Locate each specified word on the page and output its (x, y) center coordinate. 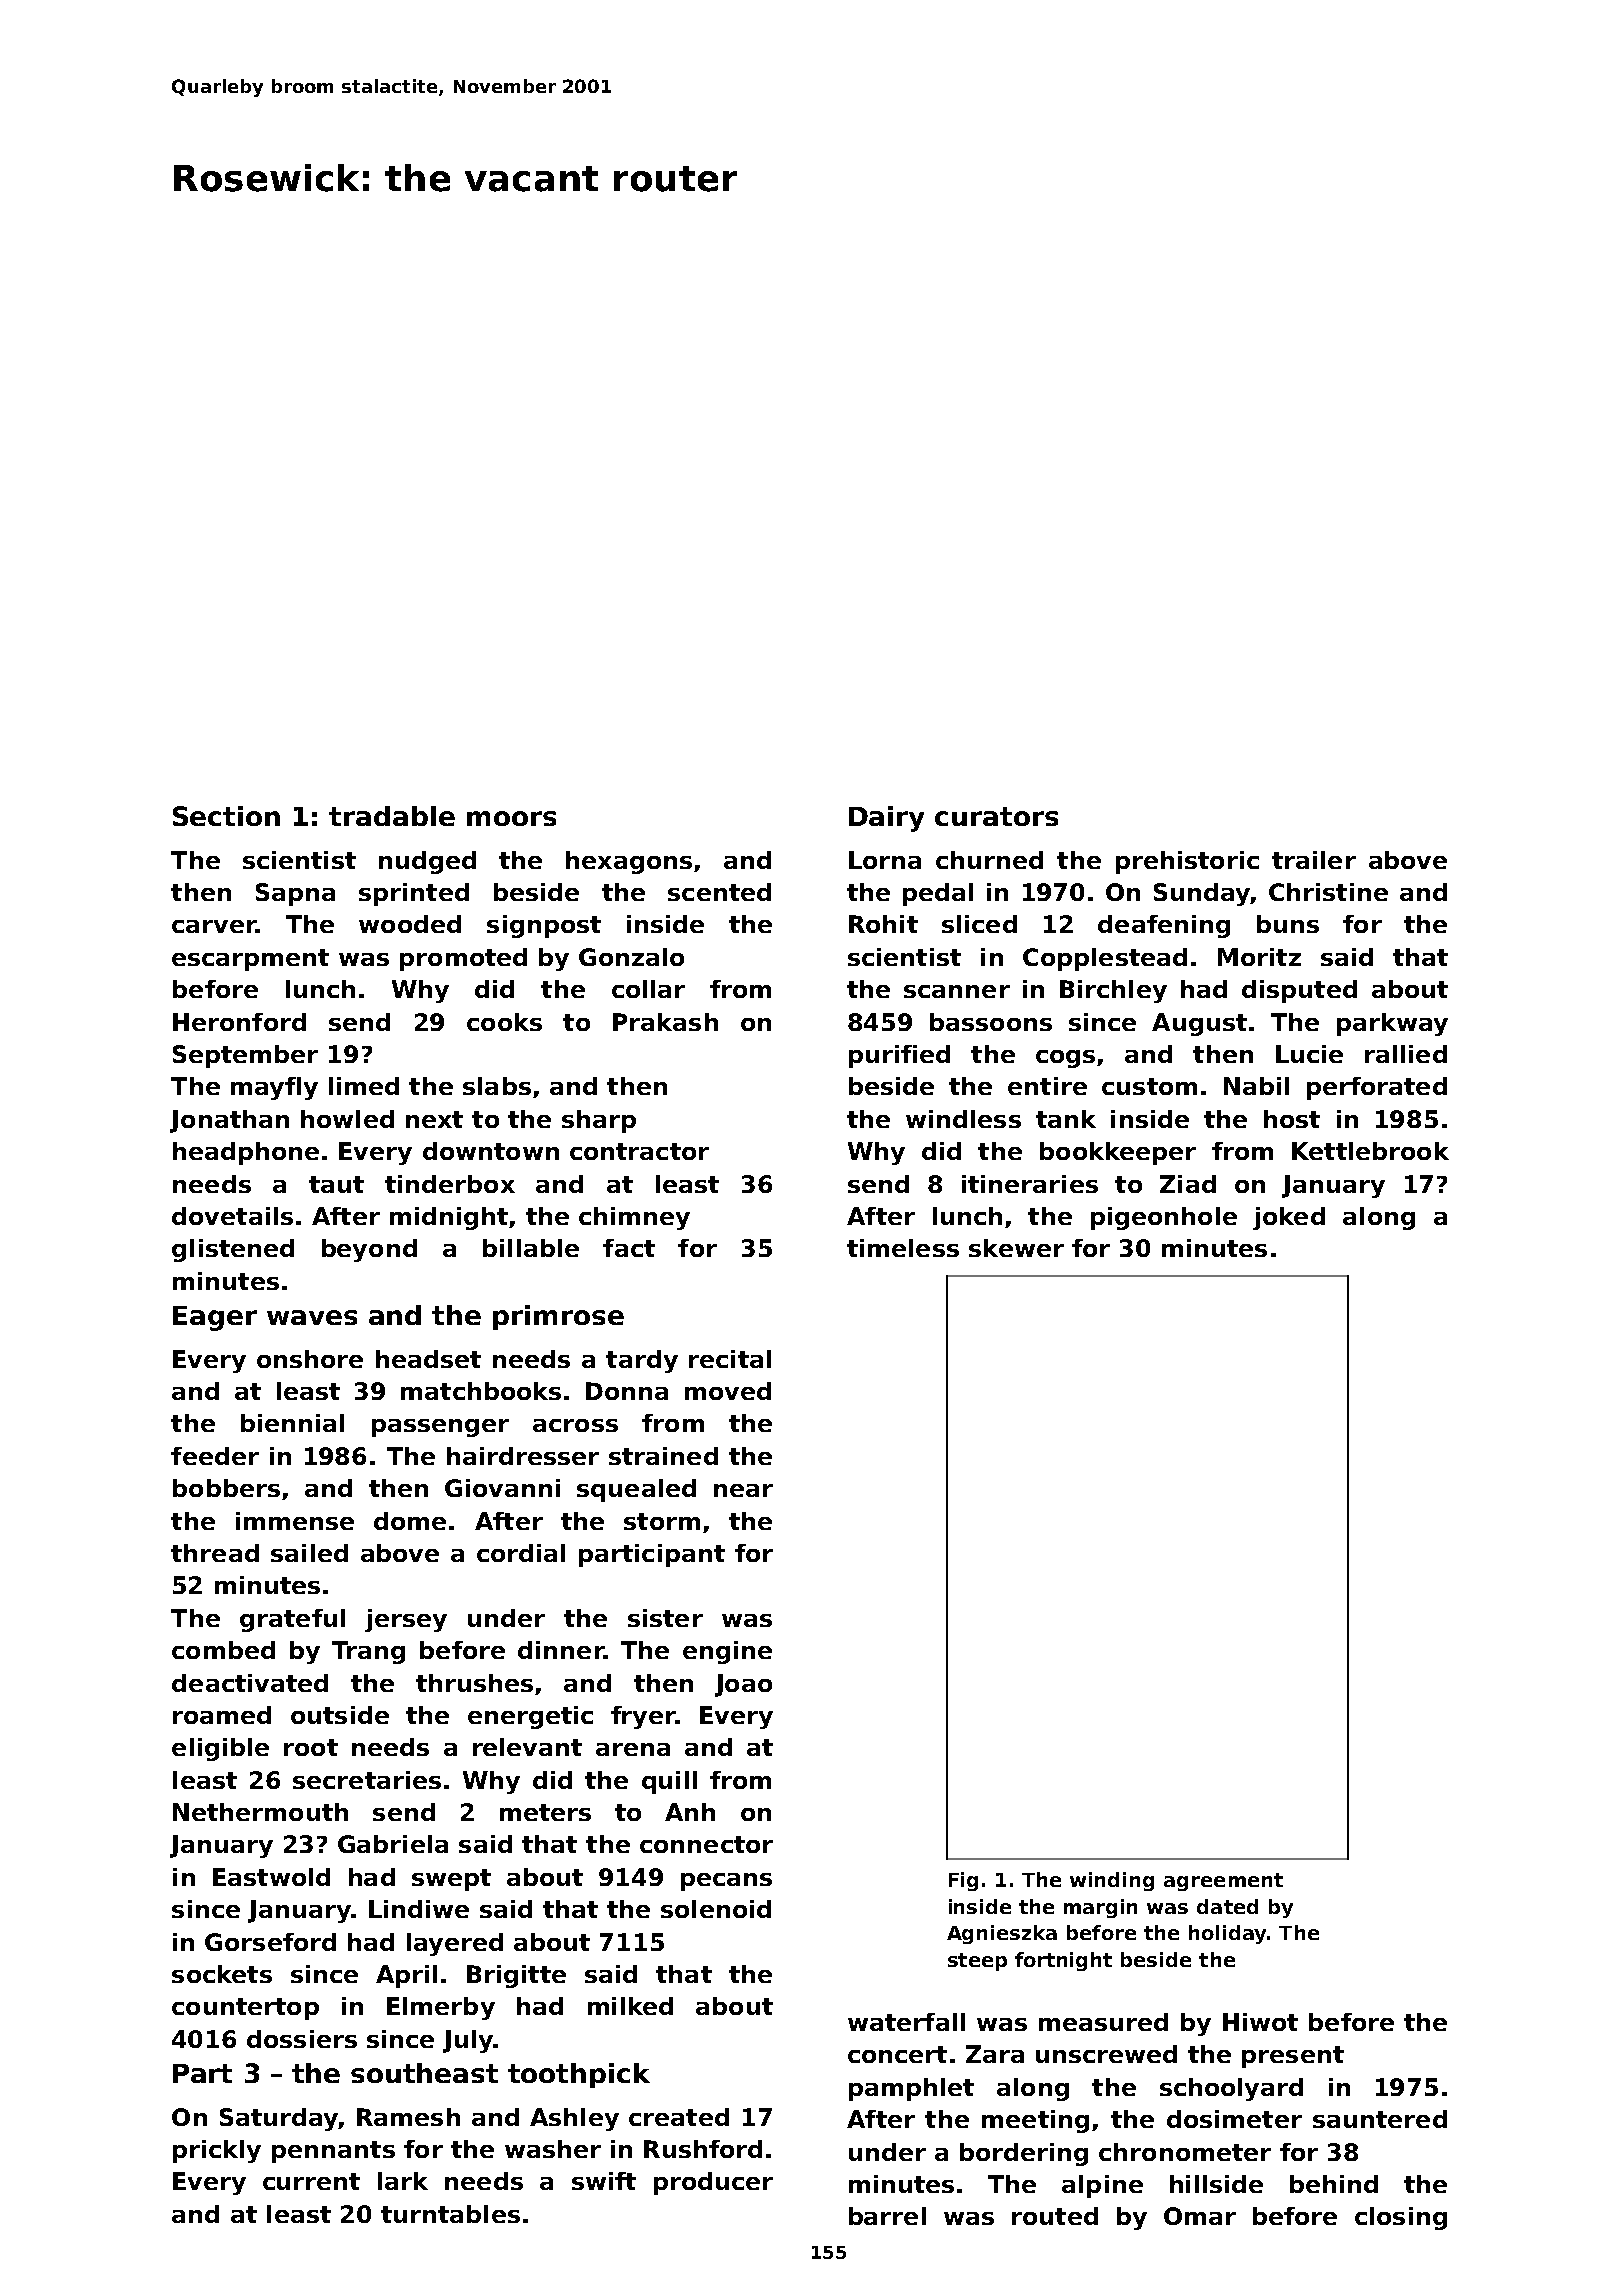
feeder (215, 1456)
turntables (450, 2214)
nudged (427, 862)
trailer (1314, 860)
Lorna (885, 860)
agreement (1223, 1882)
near (743, 1490)
